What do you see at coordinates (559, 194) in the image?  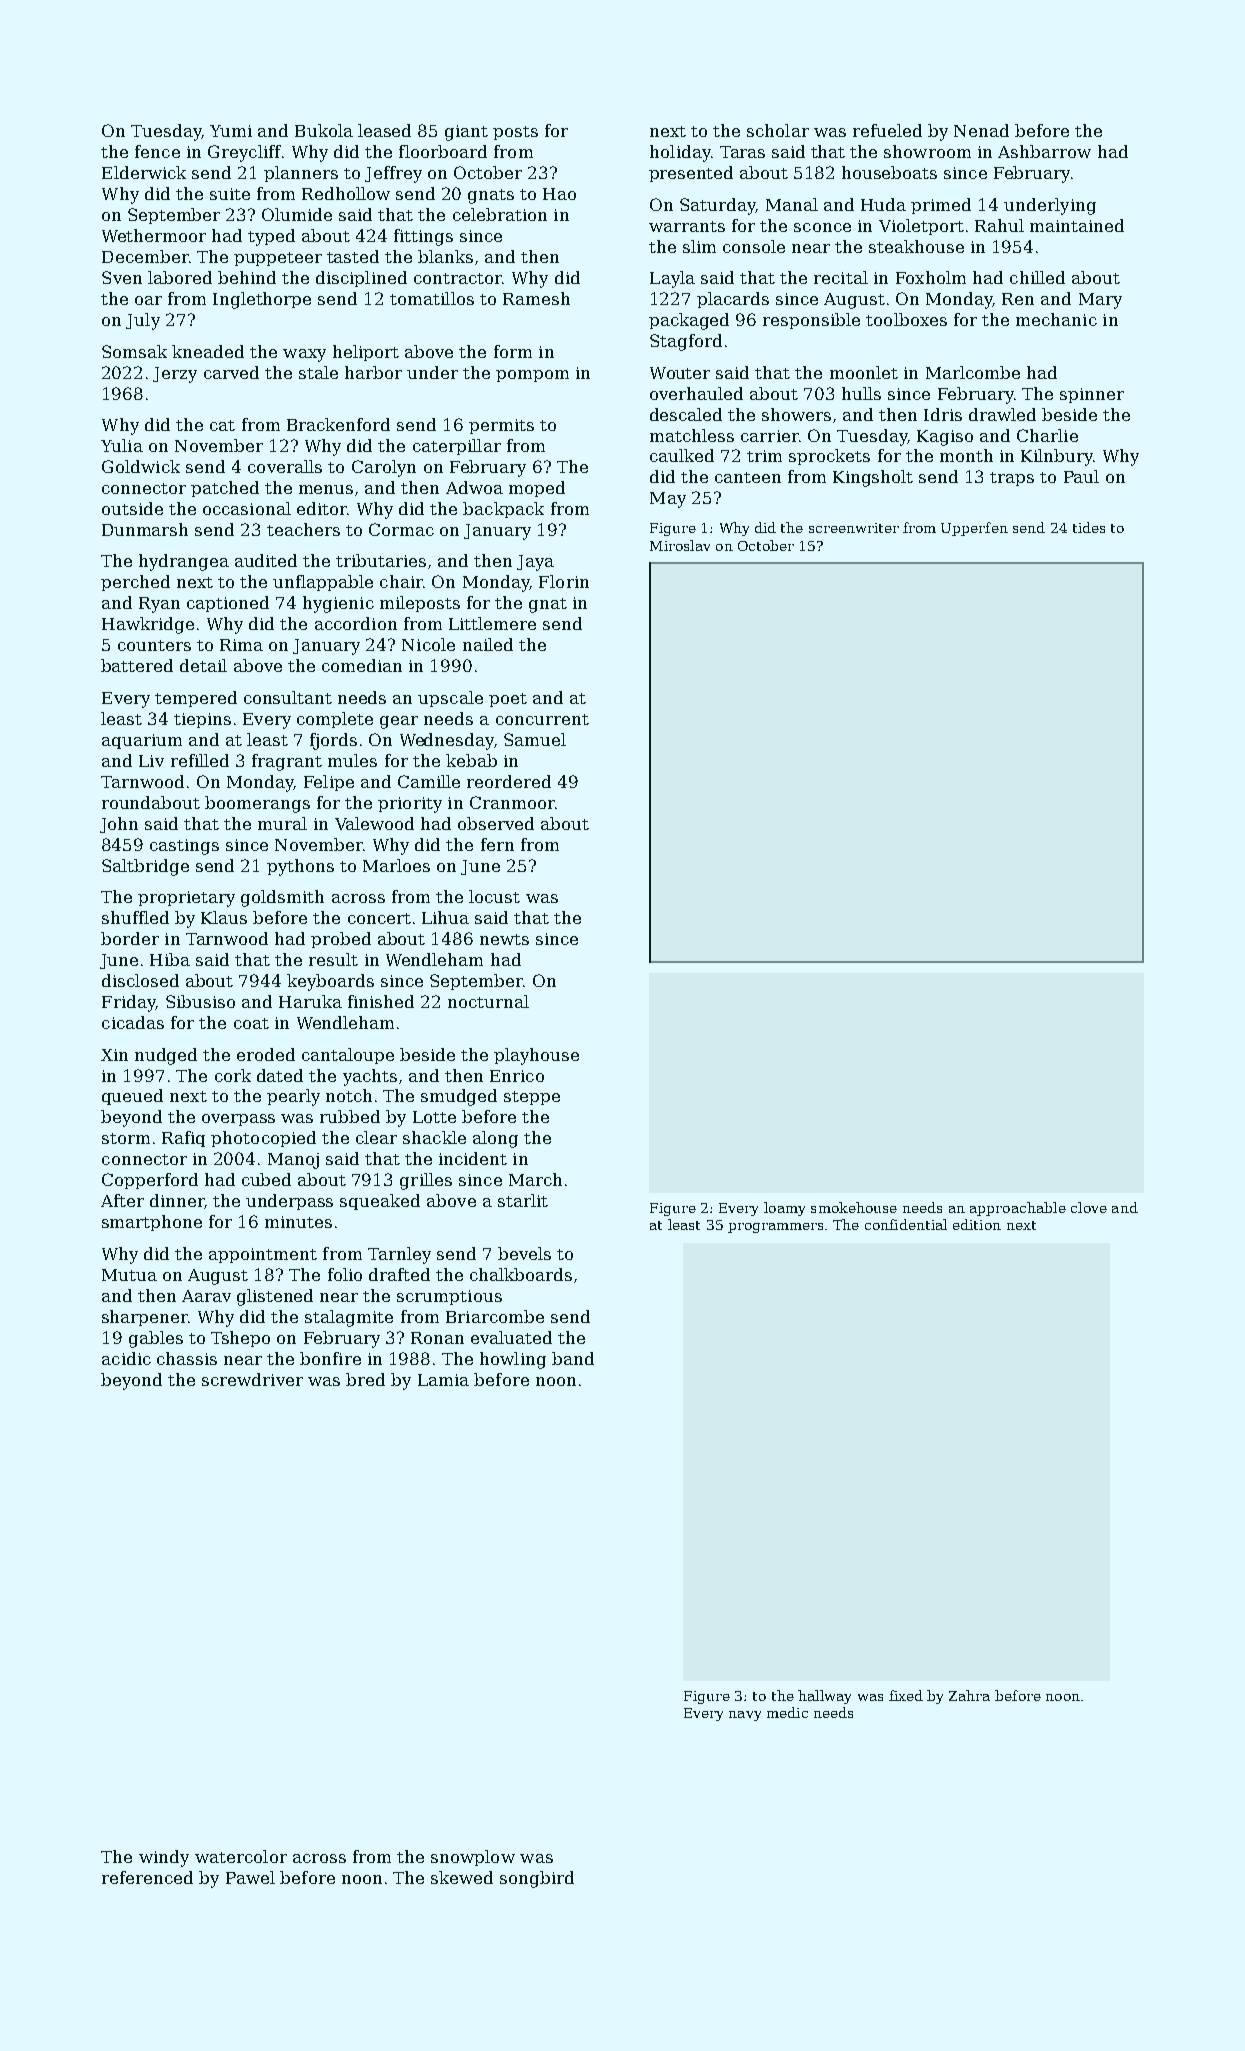 I see `Hao` at bounding box center [559, 194].
